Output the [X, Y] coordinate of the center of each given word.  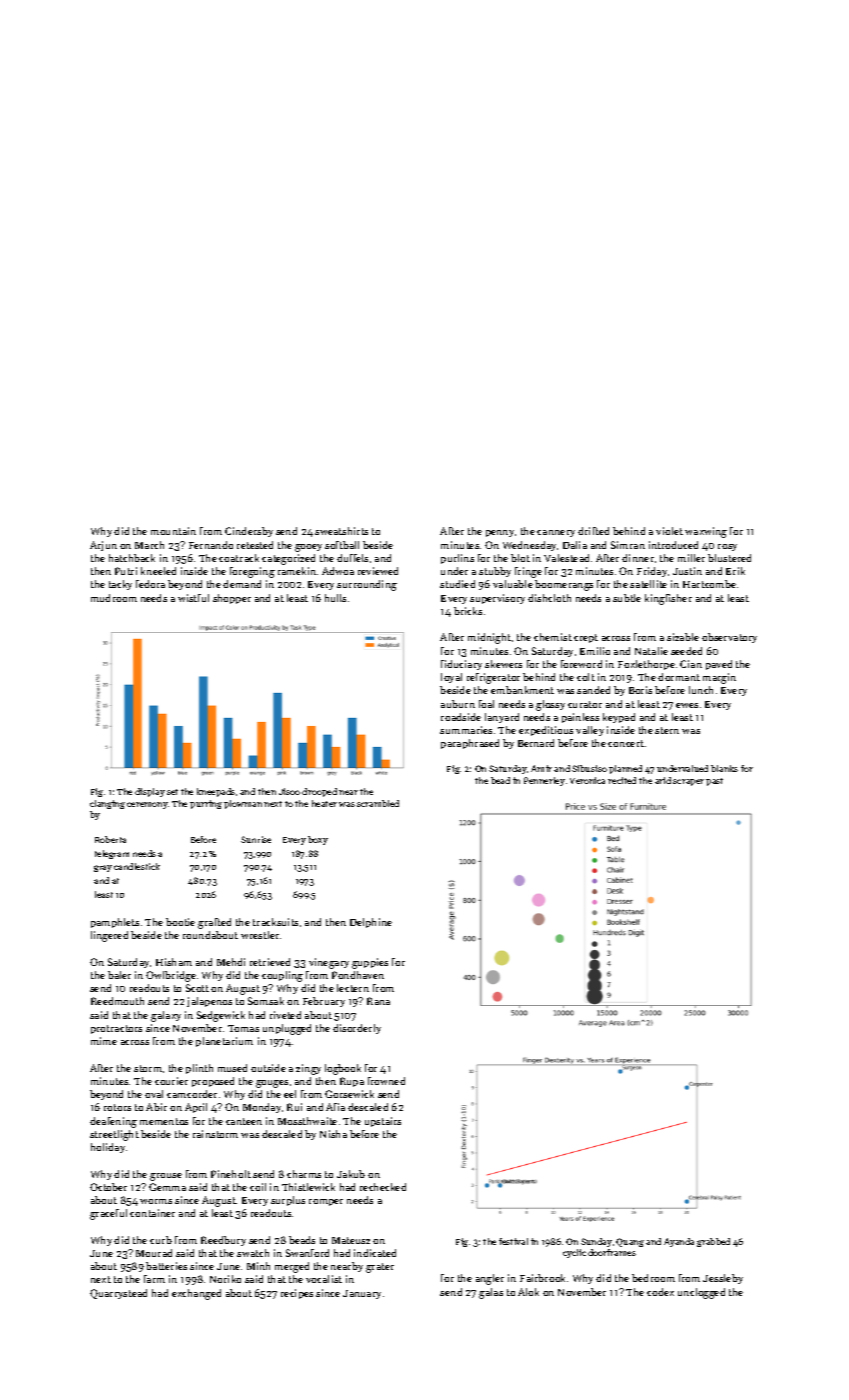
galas [491, 1293]
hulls [335, 598]
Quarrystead [118, 1294]
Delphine [371, 923]
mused [232, 1068]
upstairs [383, 1122]
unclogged [701, 1293]
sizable [683, 637]
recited [622, 780]
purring [206, 804]
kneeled [158, 571]
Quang [630, 1242]
